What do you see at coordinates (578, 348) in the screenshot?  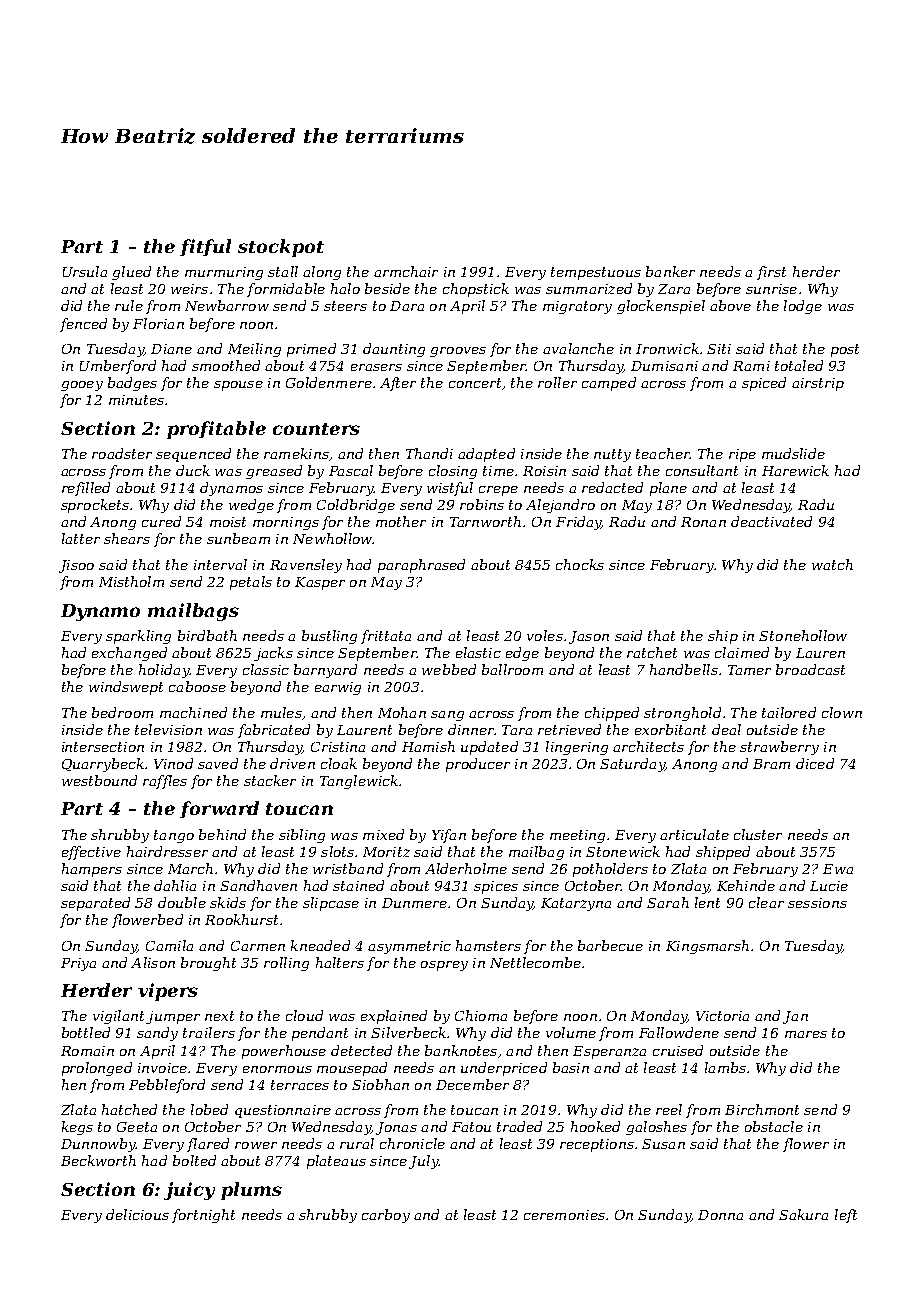 I see `avalanche` at bounding box center [578, 348].
